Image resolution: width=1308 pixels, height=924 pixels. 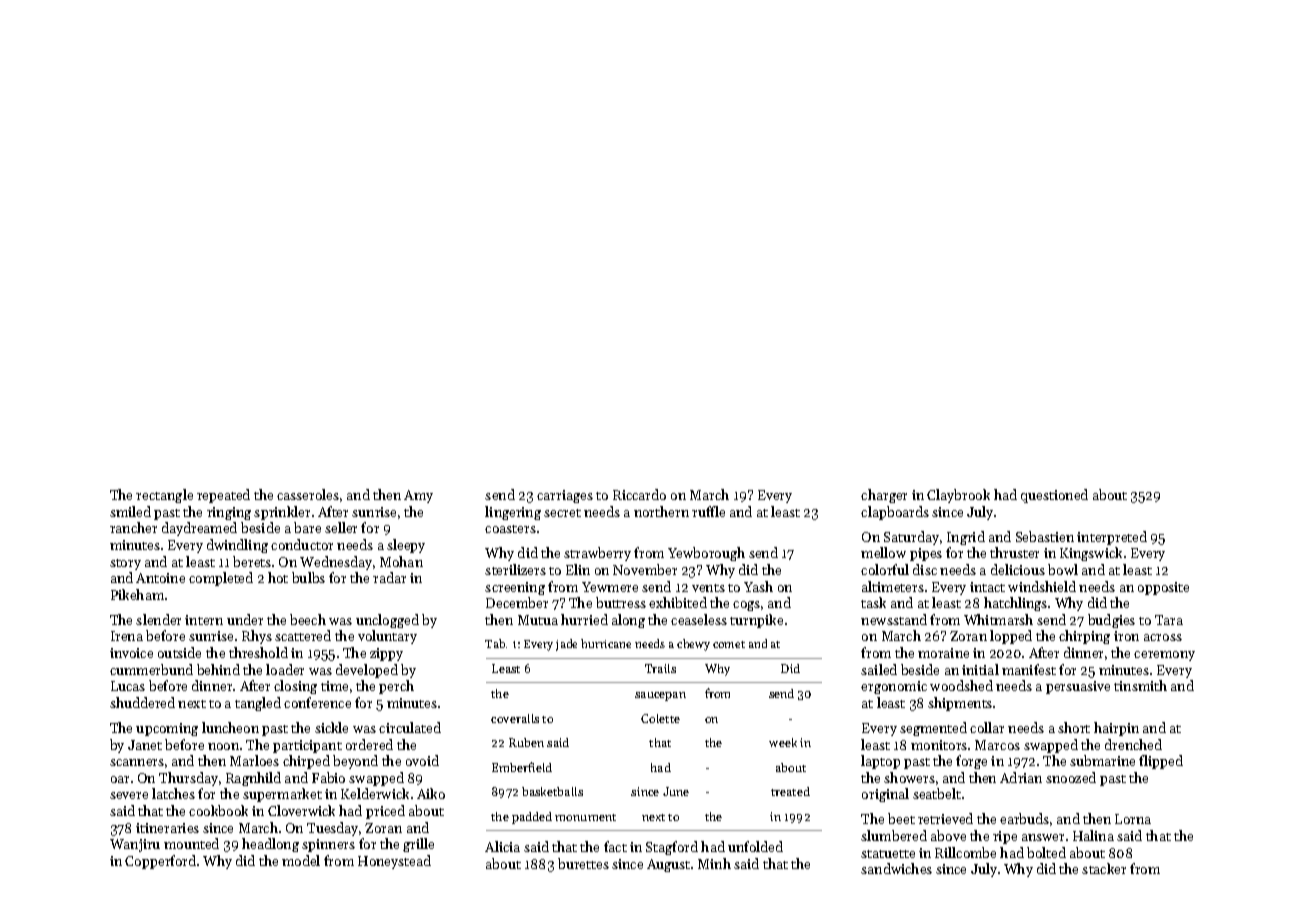 What do you see at coordinates (987, 587) in the screenshot?
I see `intact` at bounding box center [987, 587].
